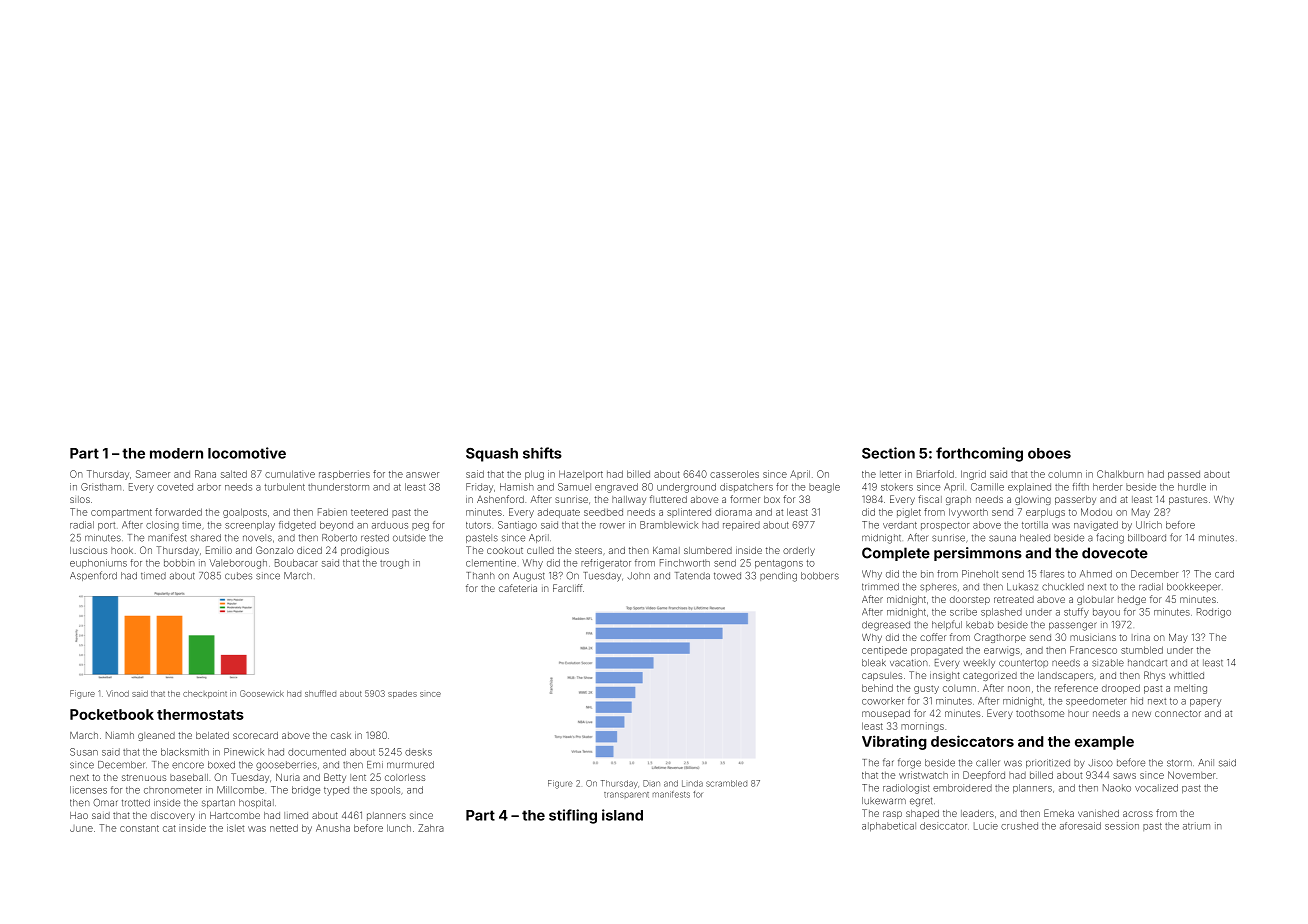 The image size is (1308, 924). I want to click on billboard, so click(1147, 538).
